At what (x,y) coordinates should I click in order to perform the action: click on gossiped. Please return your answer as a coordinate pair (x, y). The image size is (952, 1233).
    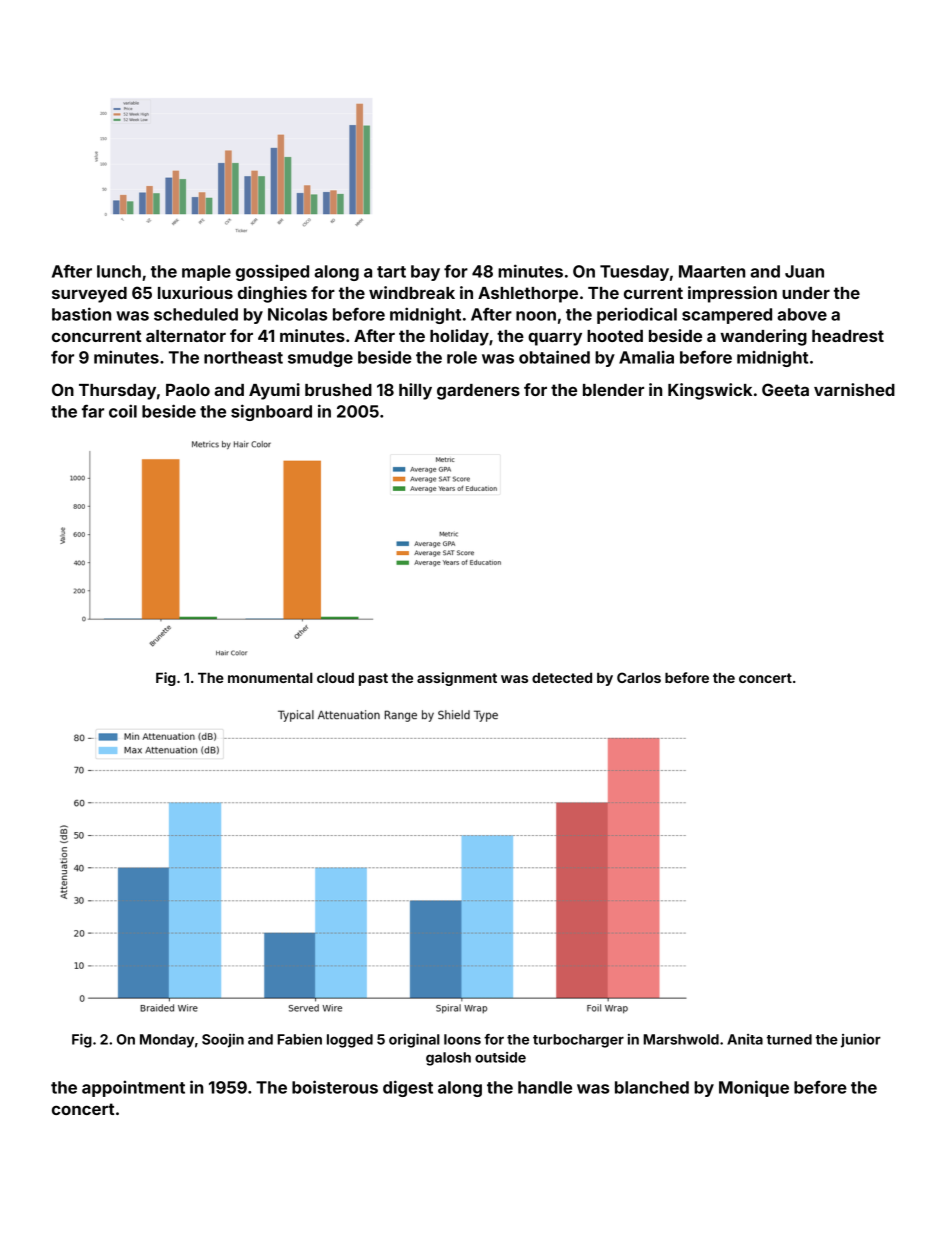
    Looking at the image, I should click on (272, 273).
